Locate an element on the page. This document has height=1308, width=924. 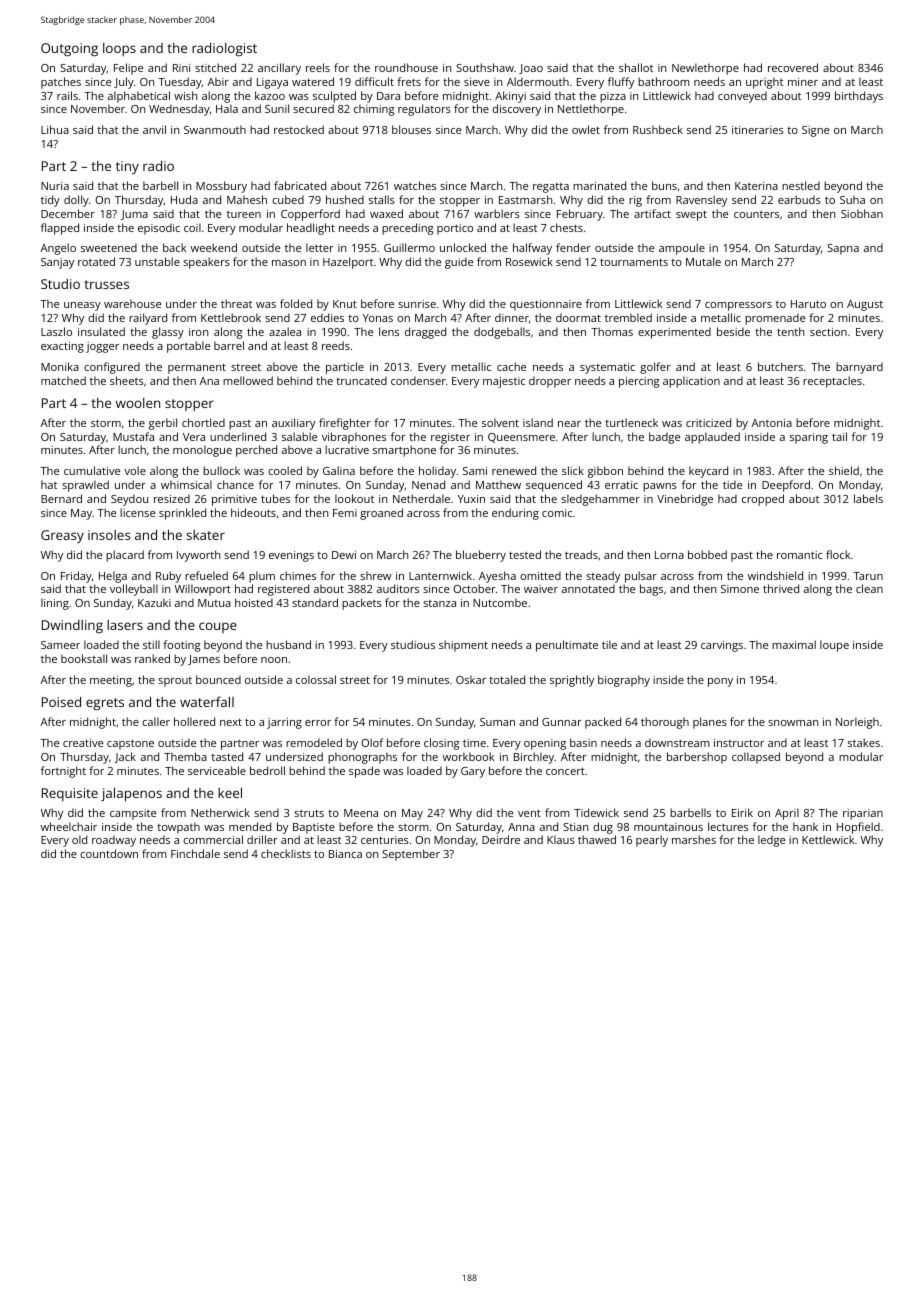
Aldermouth is located at coordinates (538, 81).
